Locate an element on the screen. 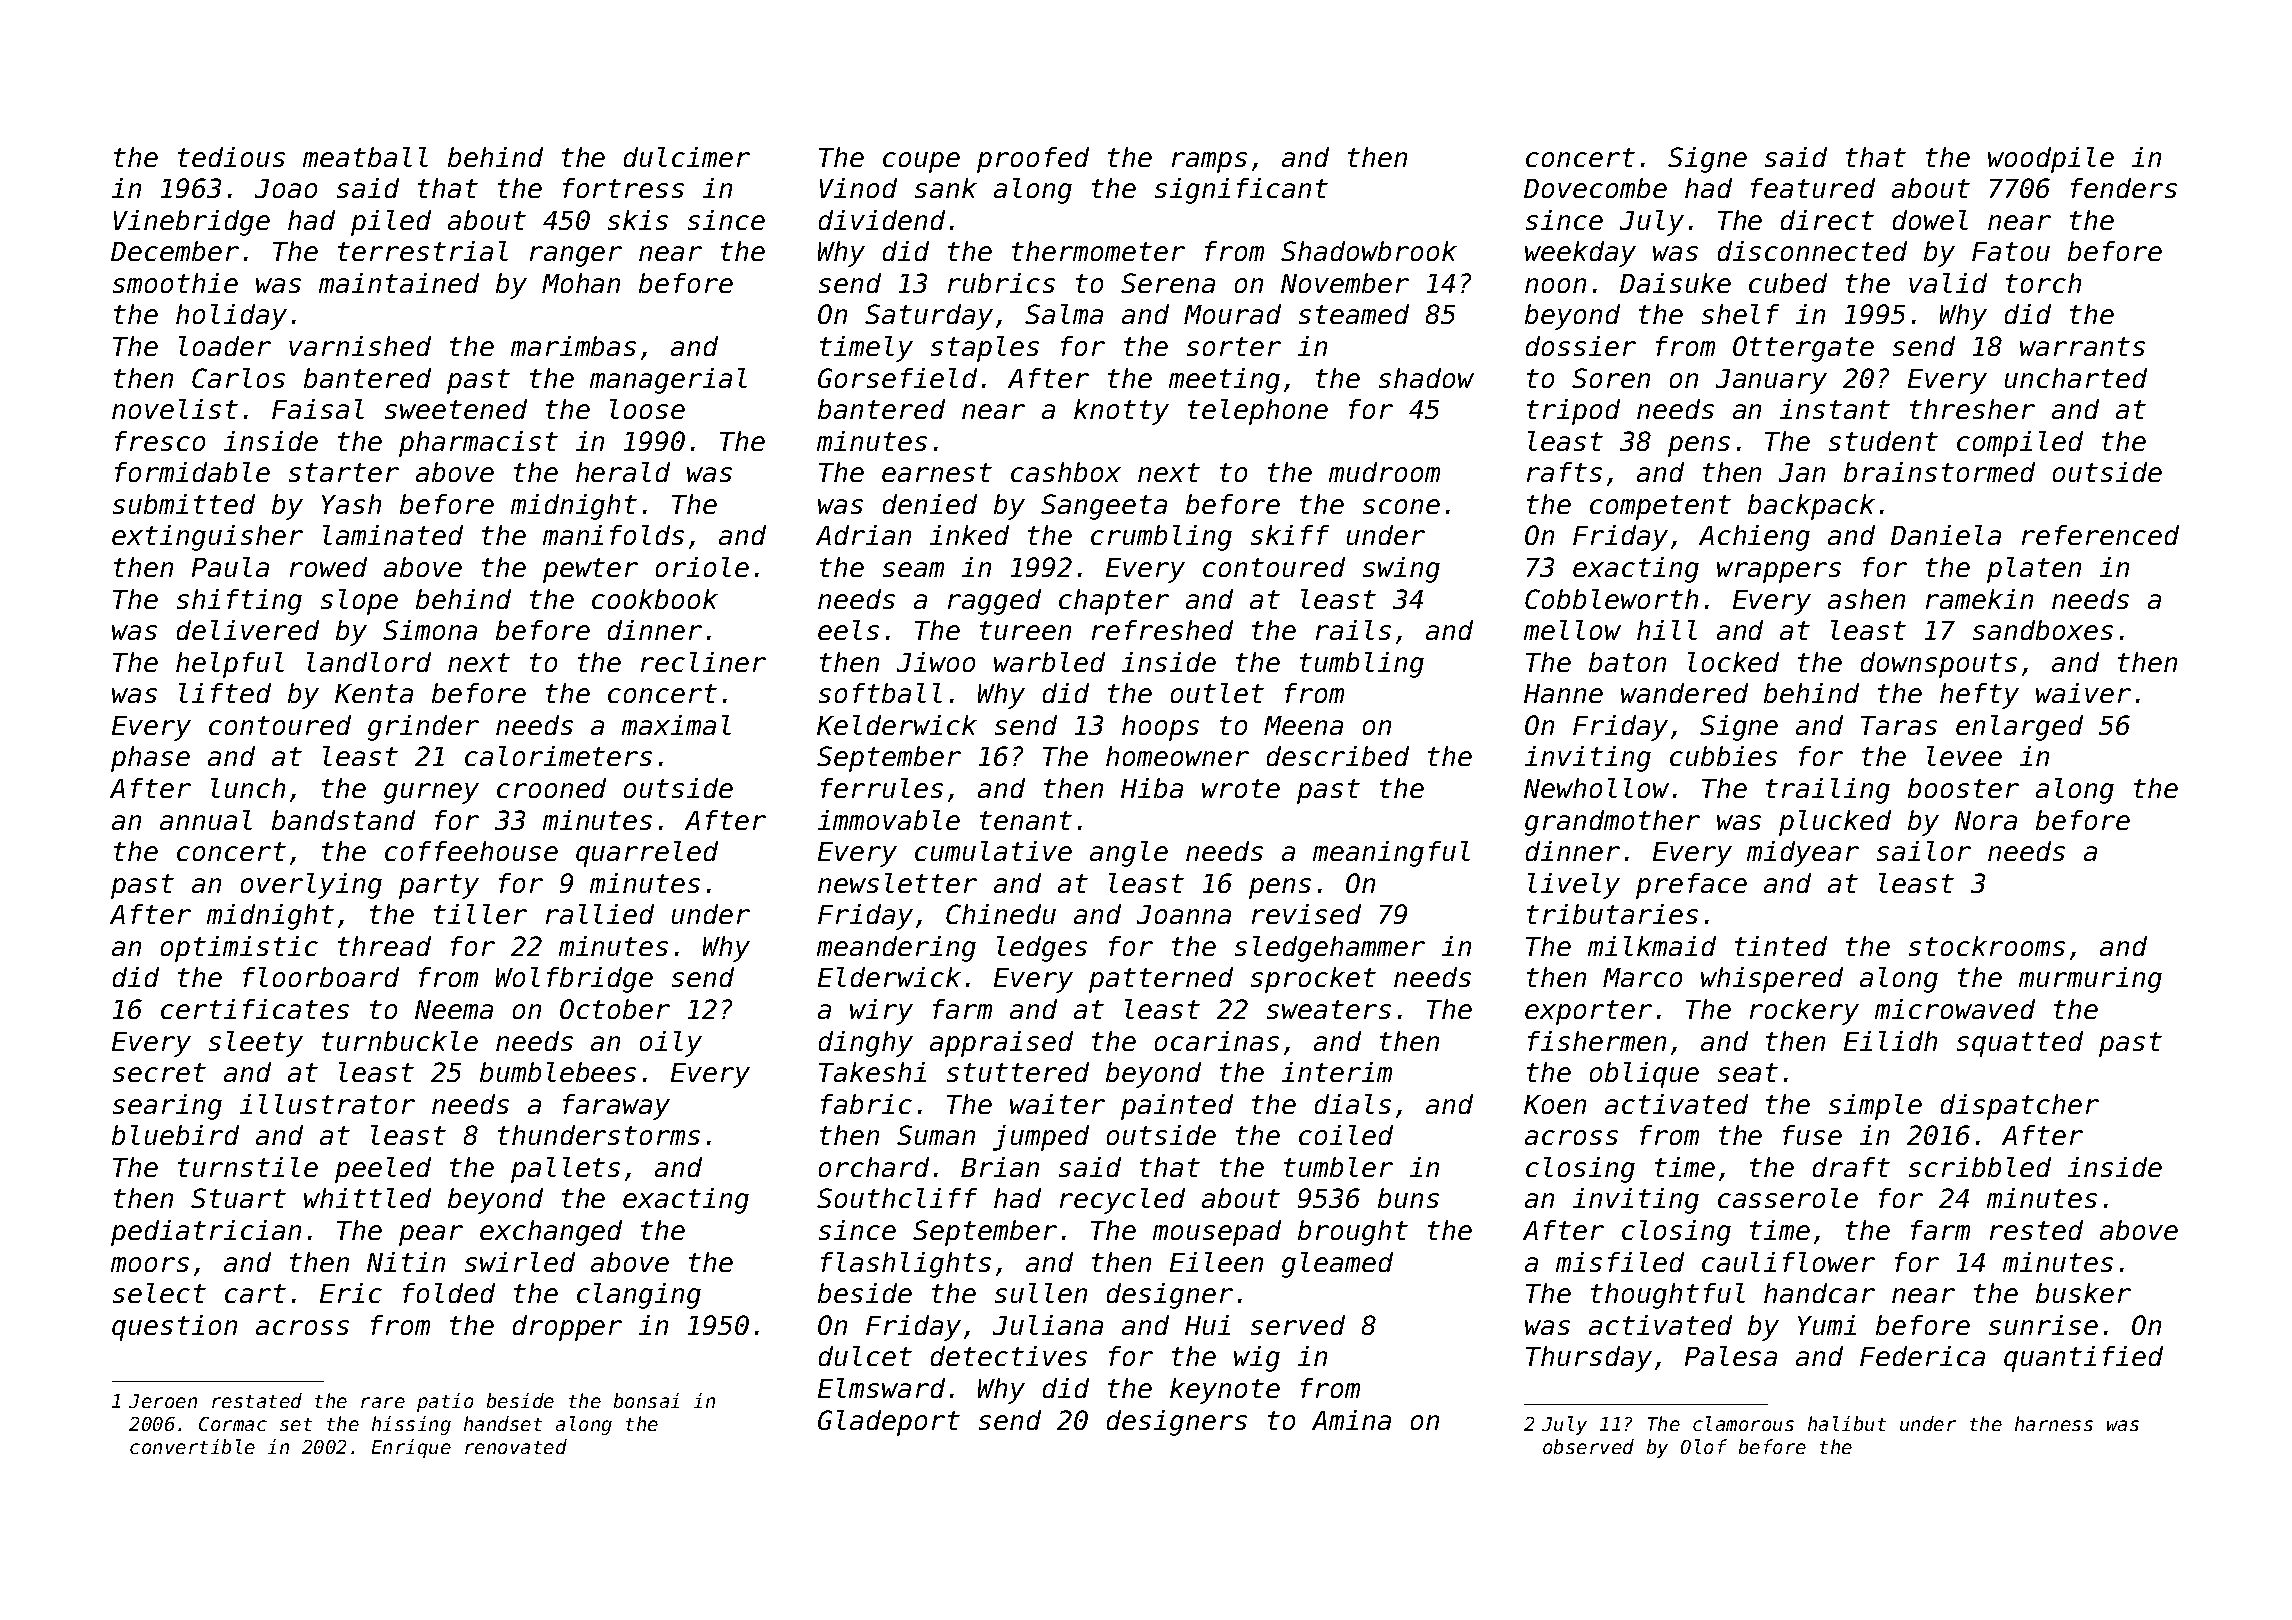 This screenshot has height=1620, width=2292. dulcimer is located at coordinates (687, 157).
